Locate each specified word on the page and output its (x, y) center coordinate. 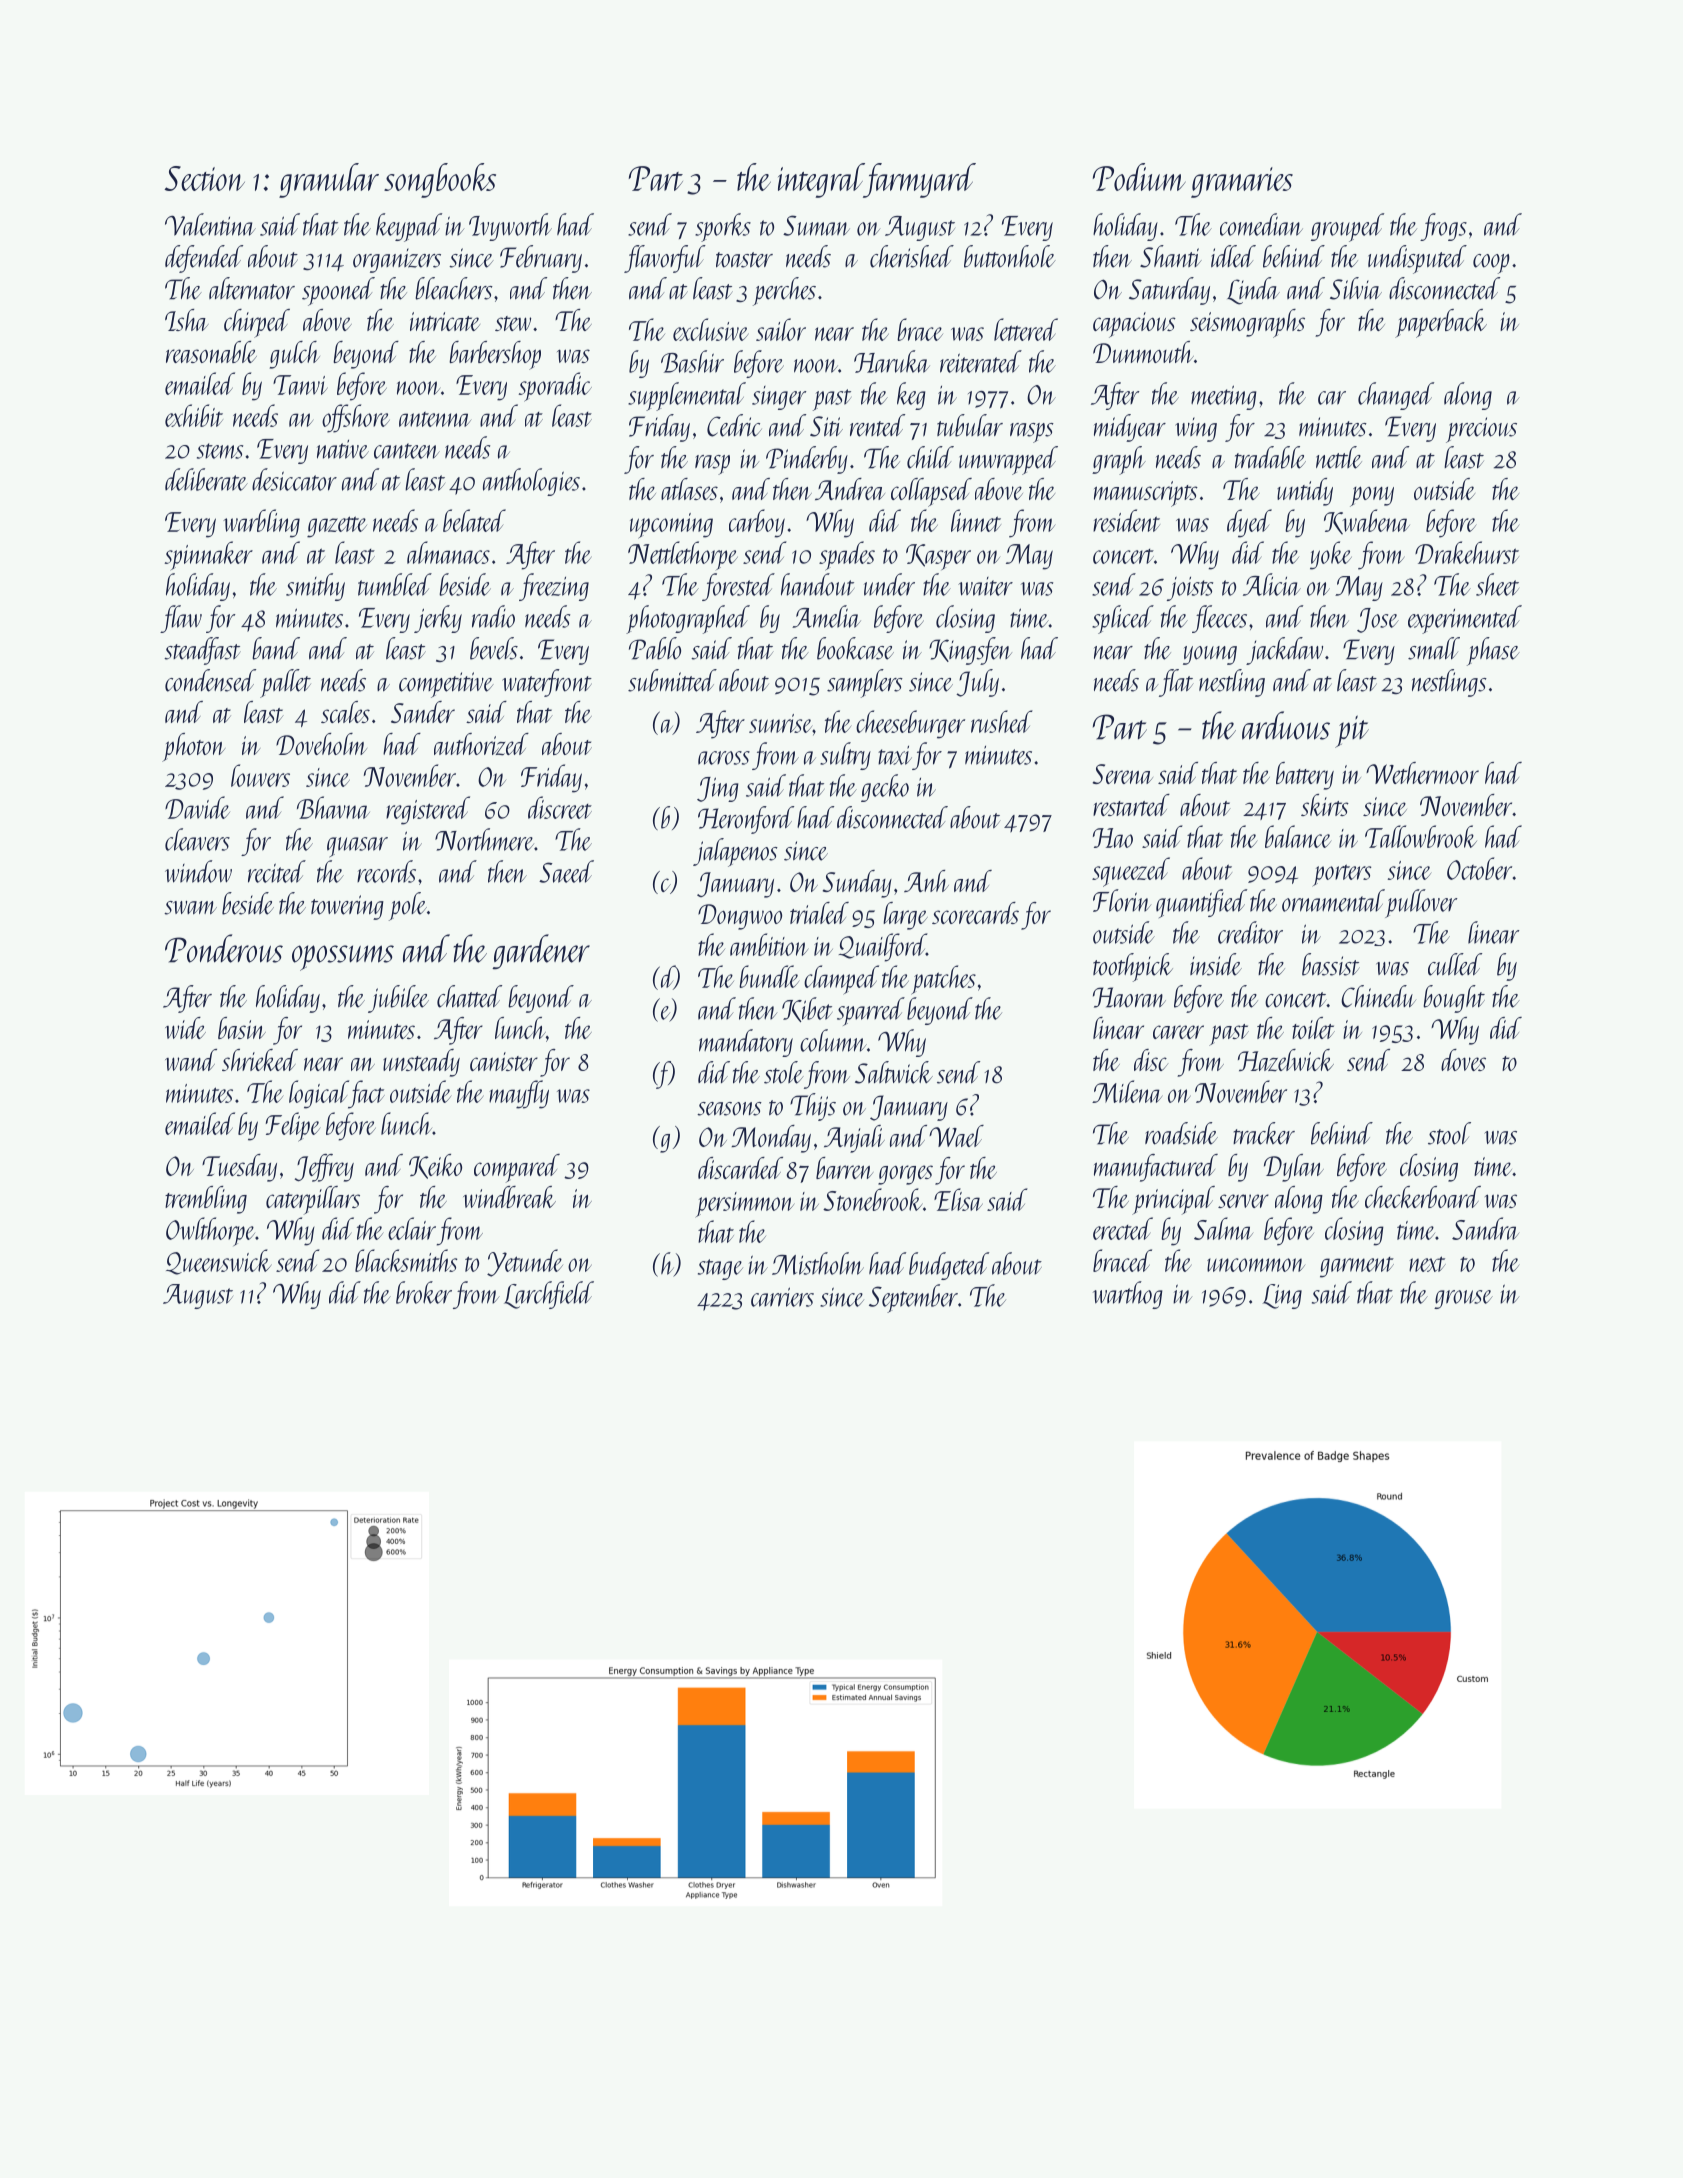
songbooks (440, 180)
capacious (1134, 325)
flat (1176, 683)
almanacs (448, 552)
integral (821, 180)
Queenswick (219, 1262)
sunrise (780, 723)
